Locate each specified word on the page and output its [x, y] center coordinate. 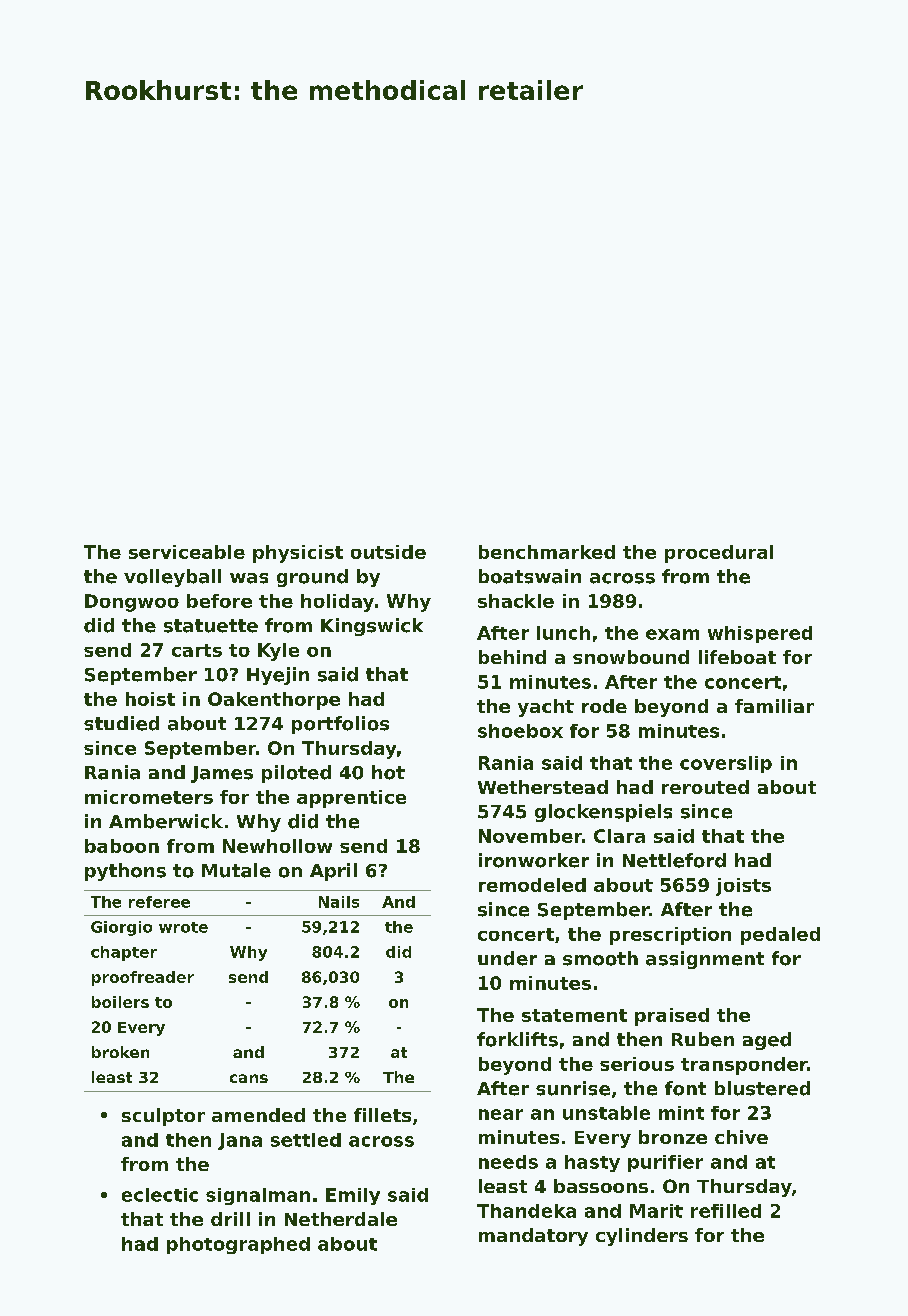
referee [159, 902]
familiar [774, 706]
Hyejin [278, 676]
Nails [339, 902]
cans [249, 1078]
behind [512, 657]
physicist [298, 554]
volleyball [172, 578]
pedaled [780, 936]
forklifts [517, 1039]
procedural [719, 554]
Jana [240, 1141]
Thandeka [526, 1211]
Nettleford [674, 860]
